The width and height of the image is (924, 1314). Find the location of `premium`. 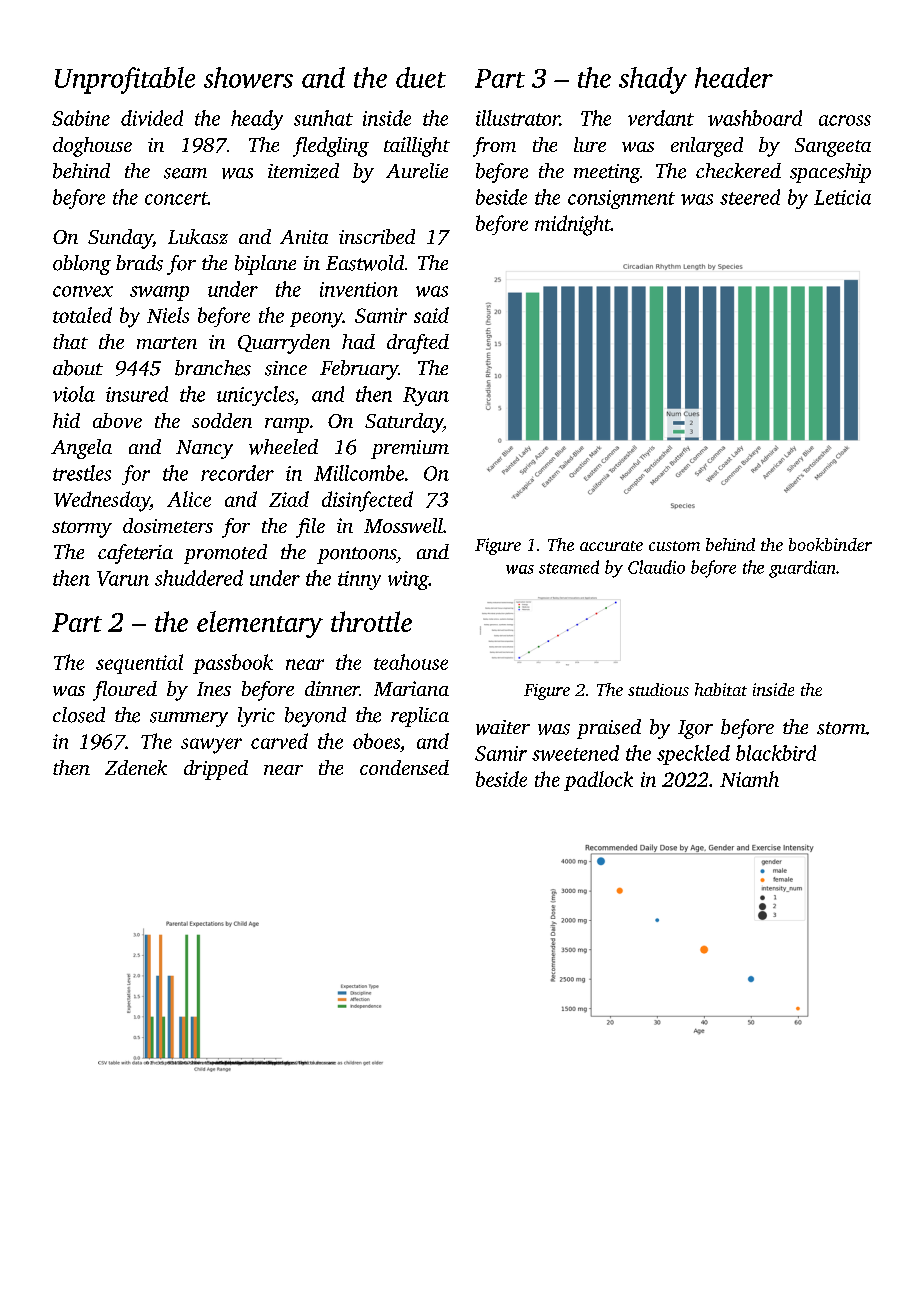

premium is located at coordinates (410, 449).
